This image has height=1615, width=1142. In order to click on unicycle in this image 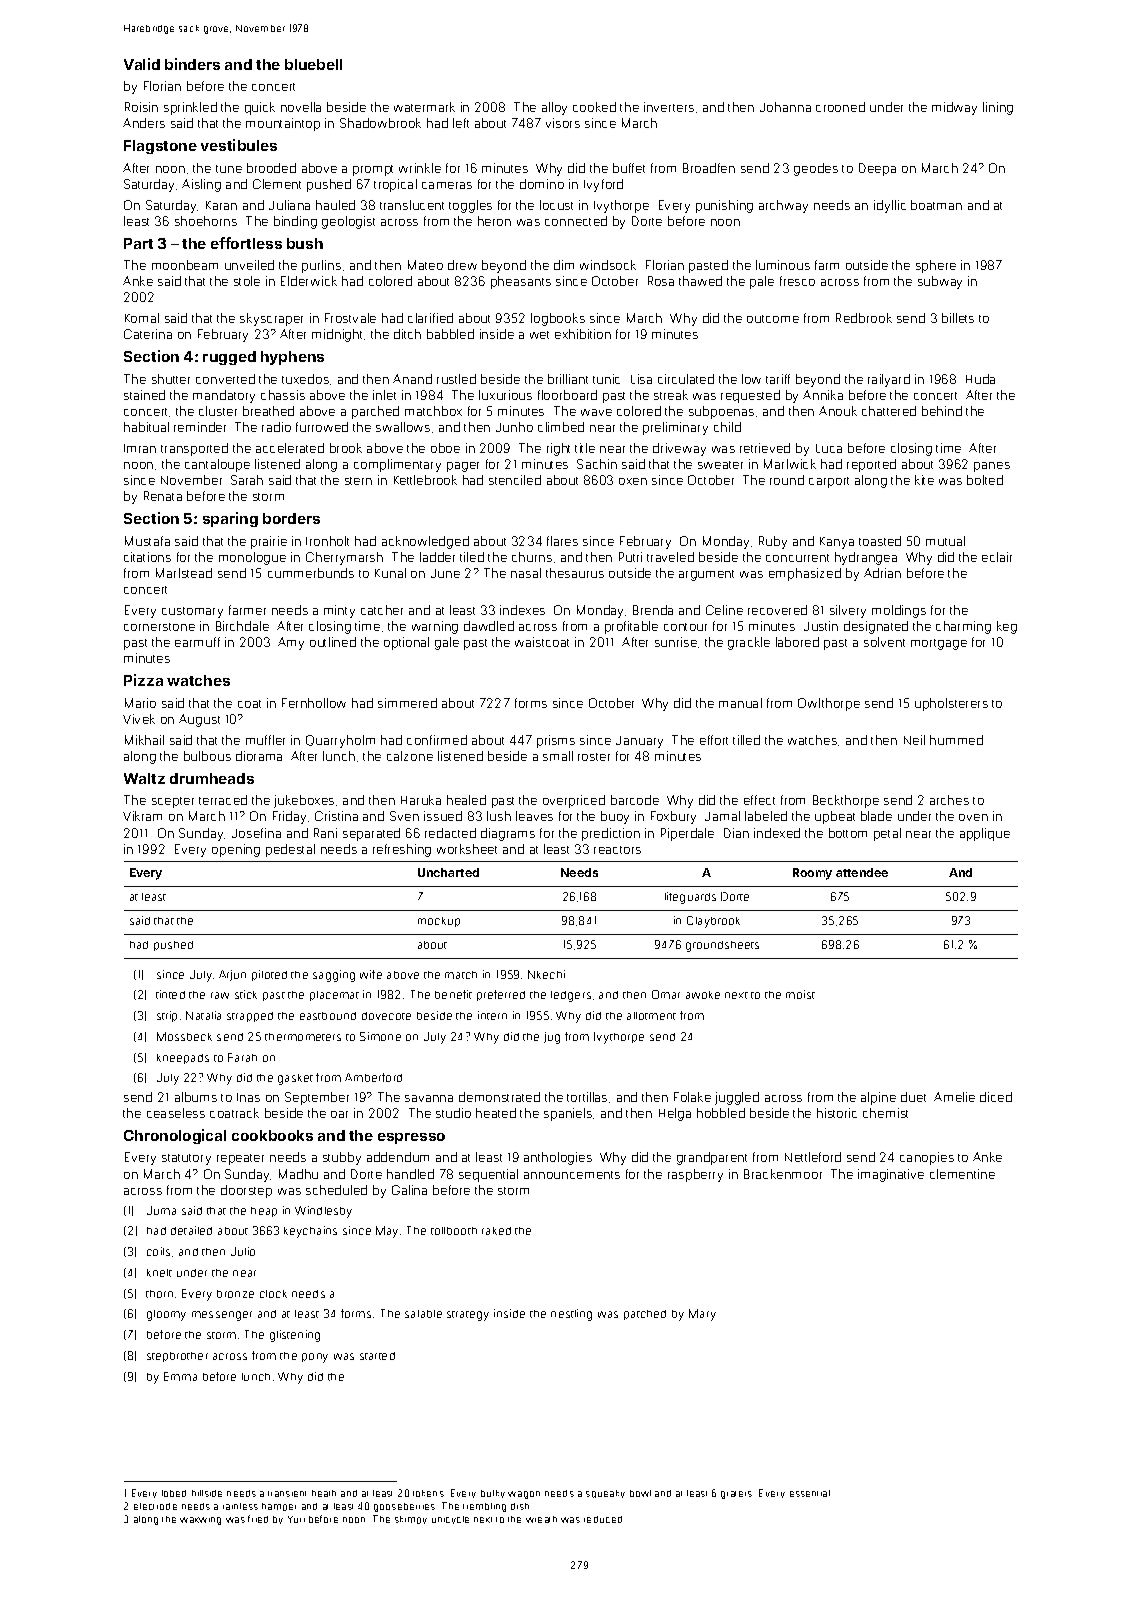, I will do `click(450, 1520)`.
